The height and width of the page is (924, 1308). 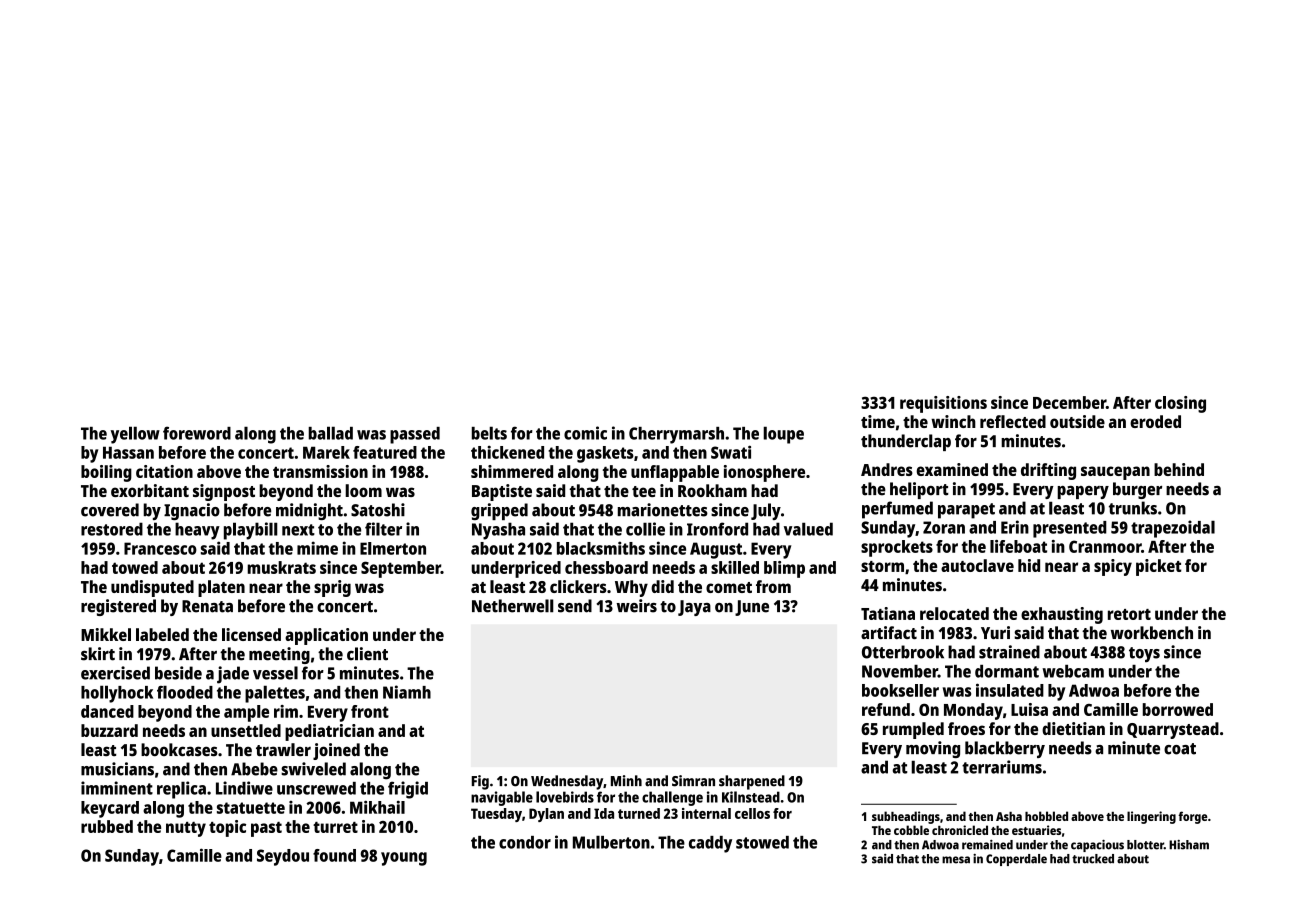 What do you see at coordinates (186, 829) in the page?
I see `nutty` at bounding box center [186, 829].
